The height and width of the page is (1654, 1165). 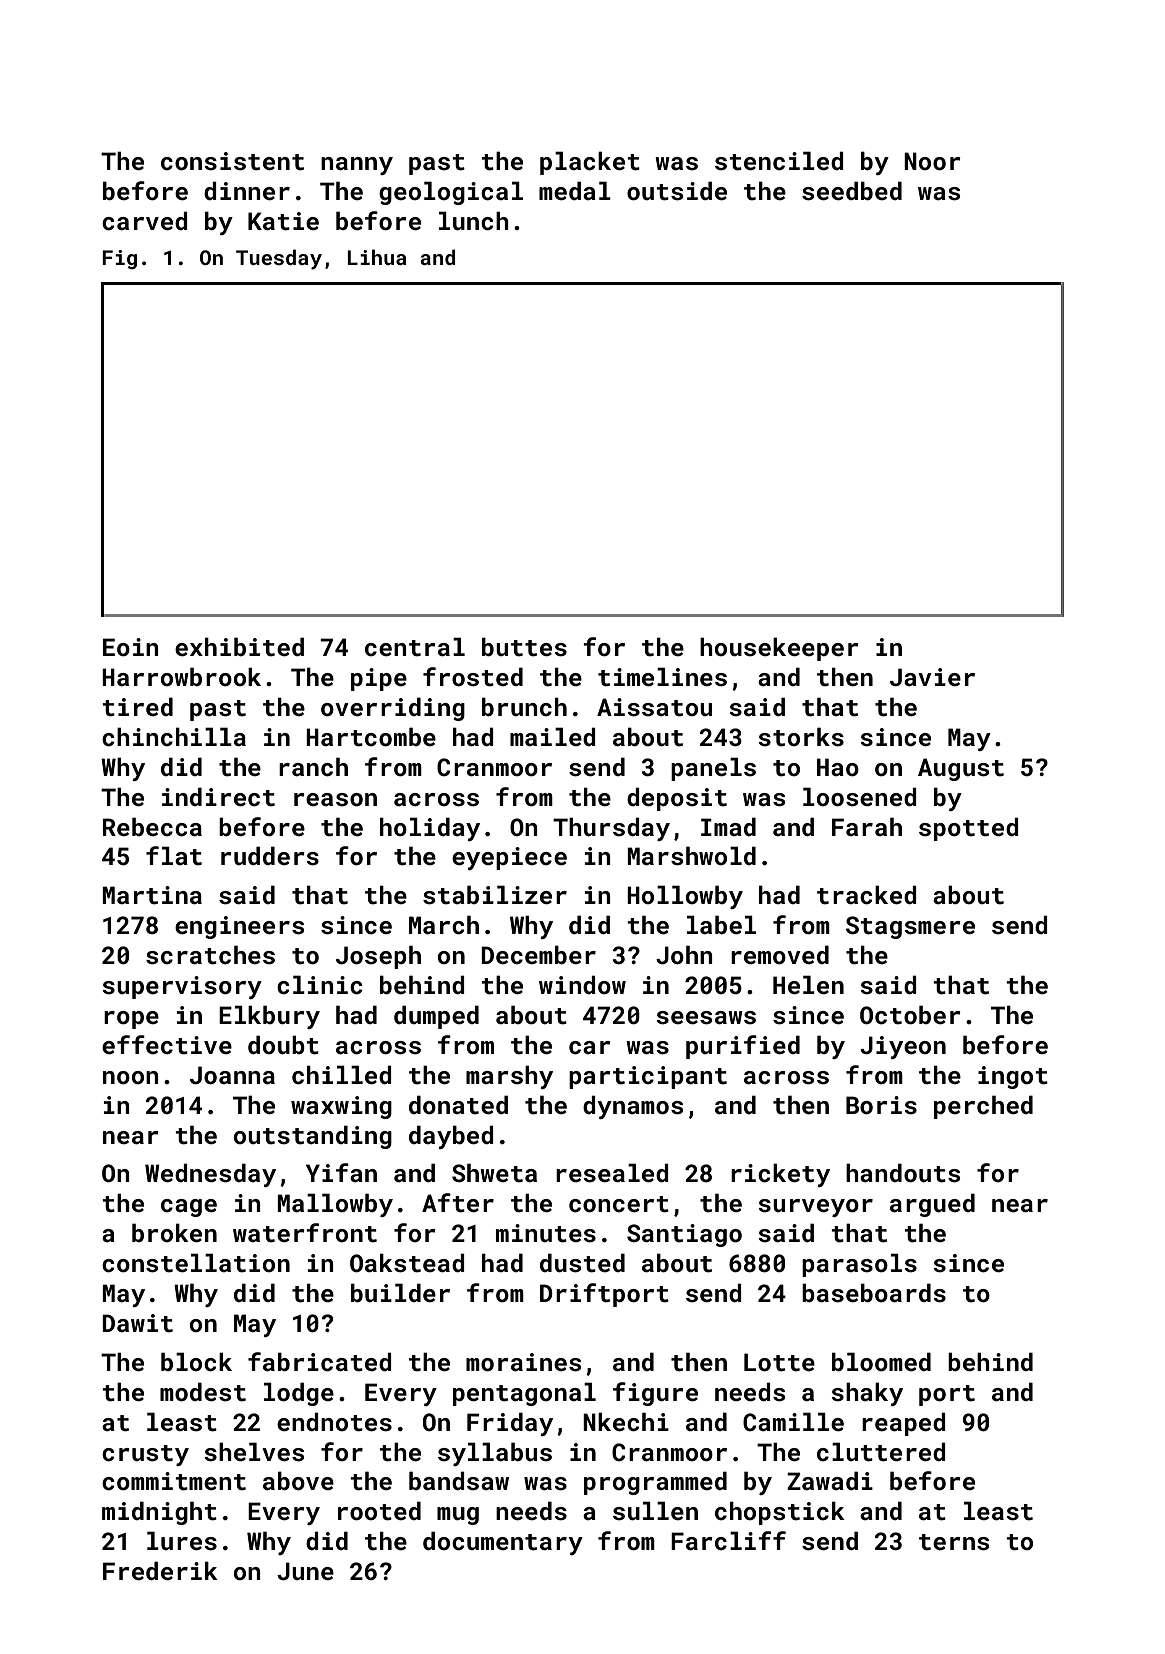 What do you see at coordinates (495, 895) in the page?
I see `stabilizer` at bounding box center [495, 895].
